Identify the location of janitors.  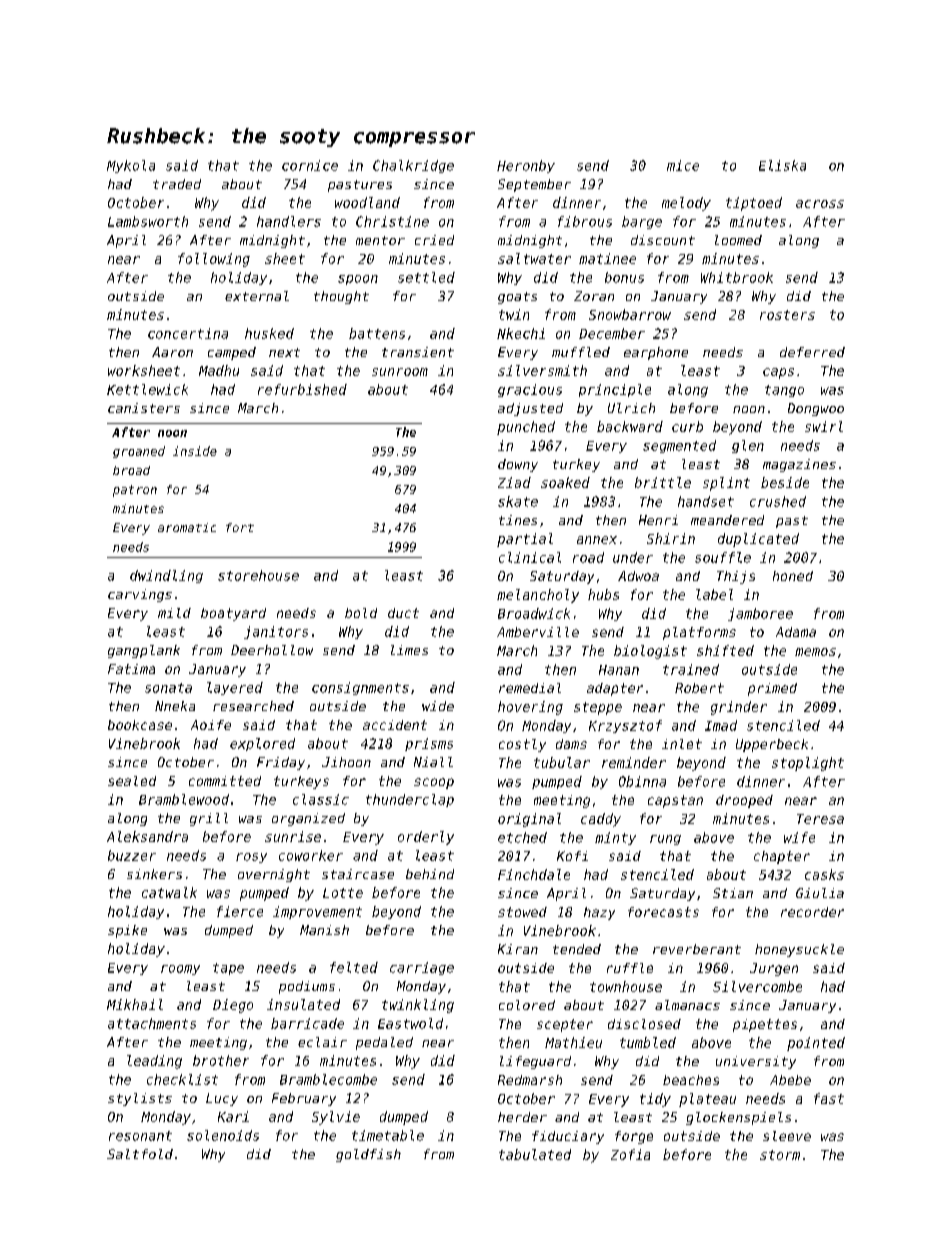
(276, 632).
